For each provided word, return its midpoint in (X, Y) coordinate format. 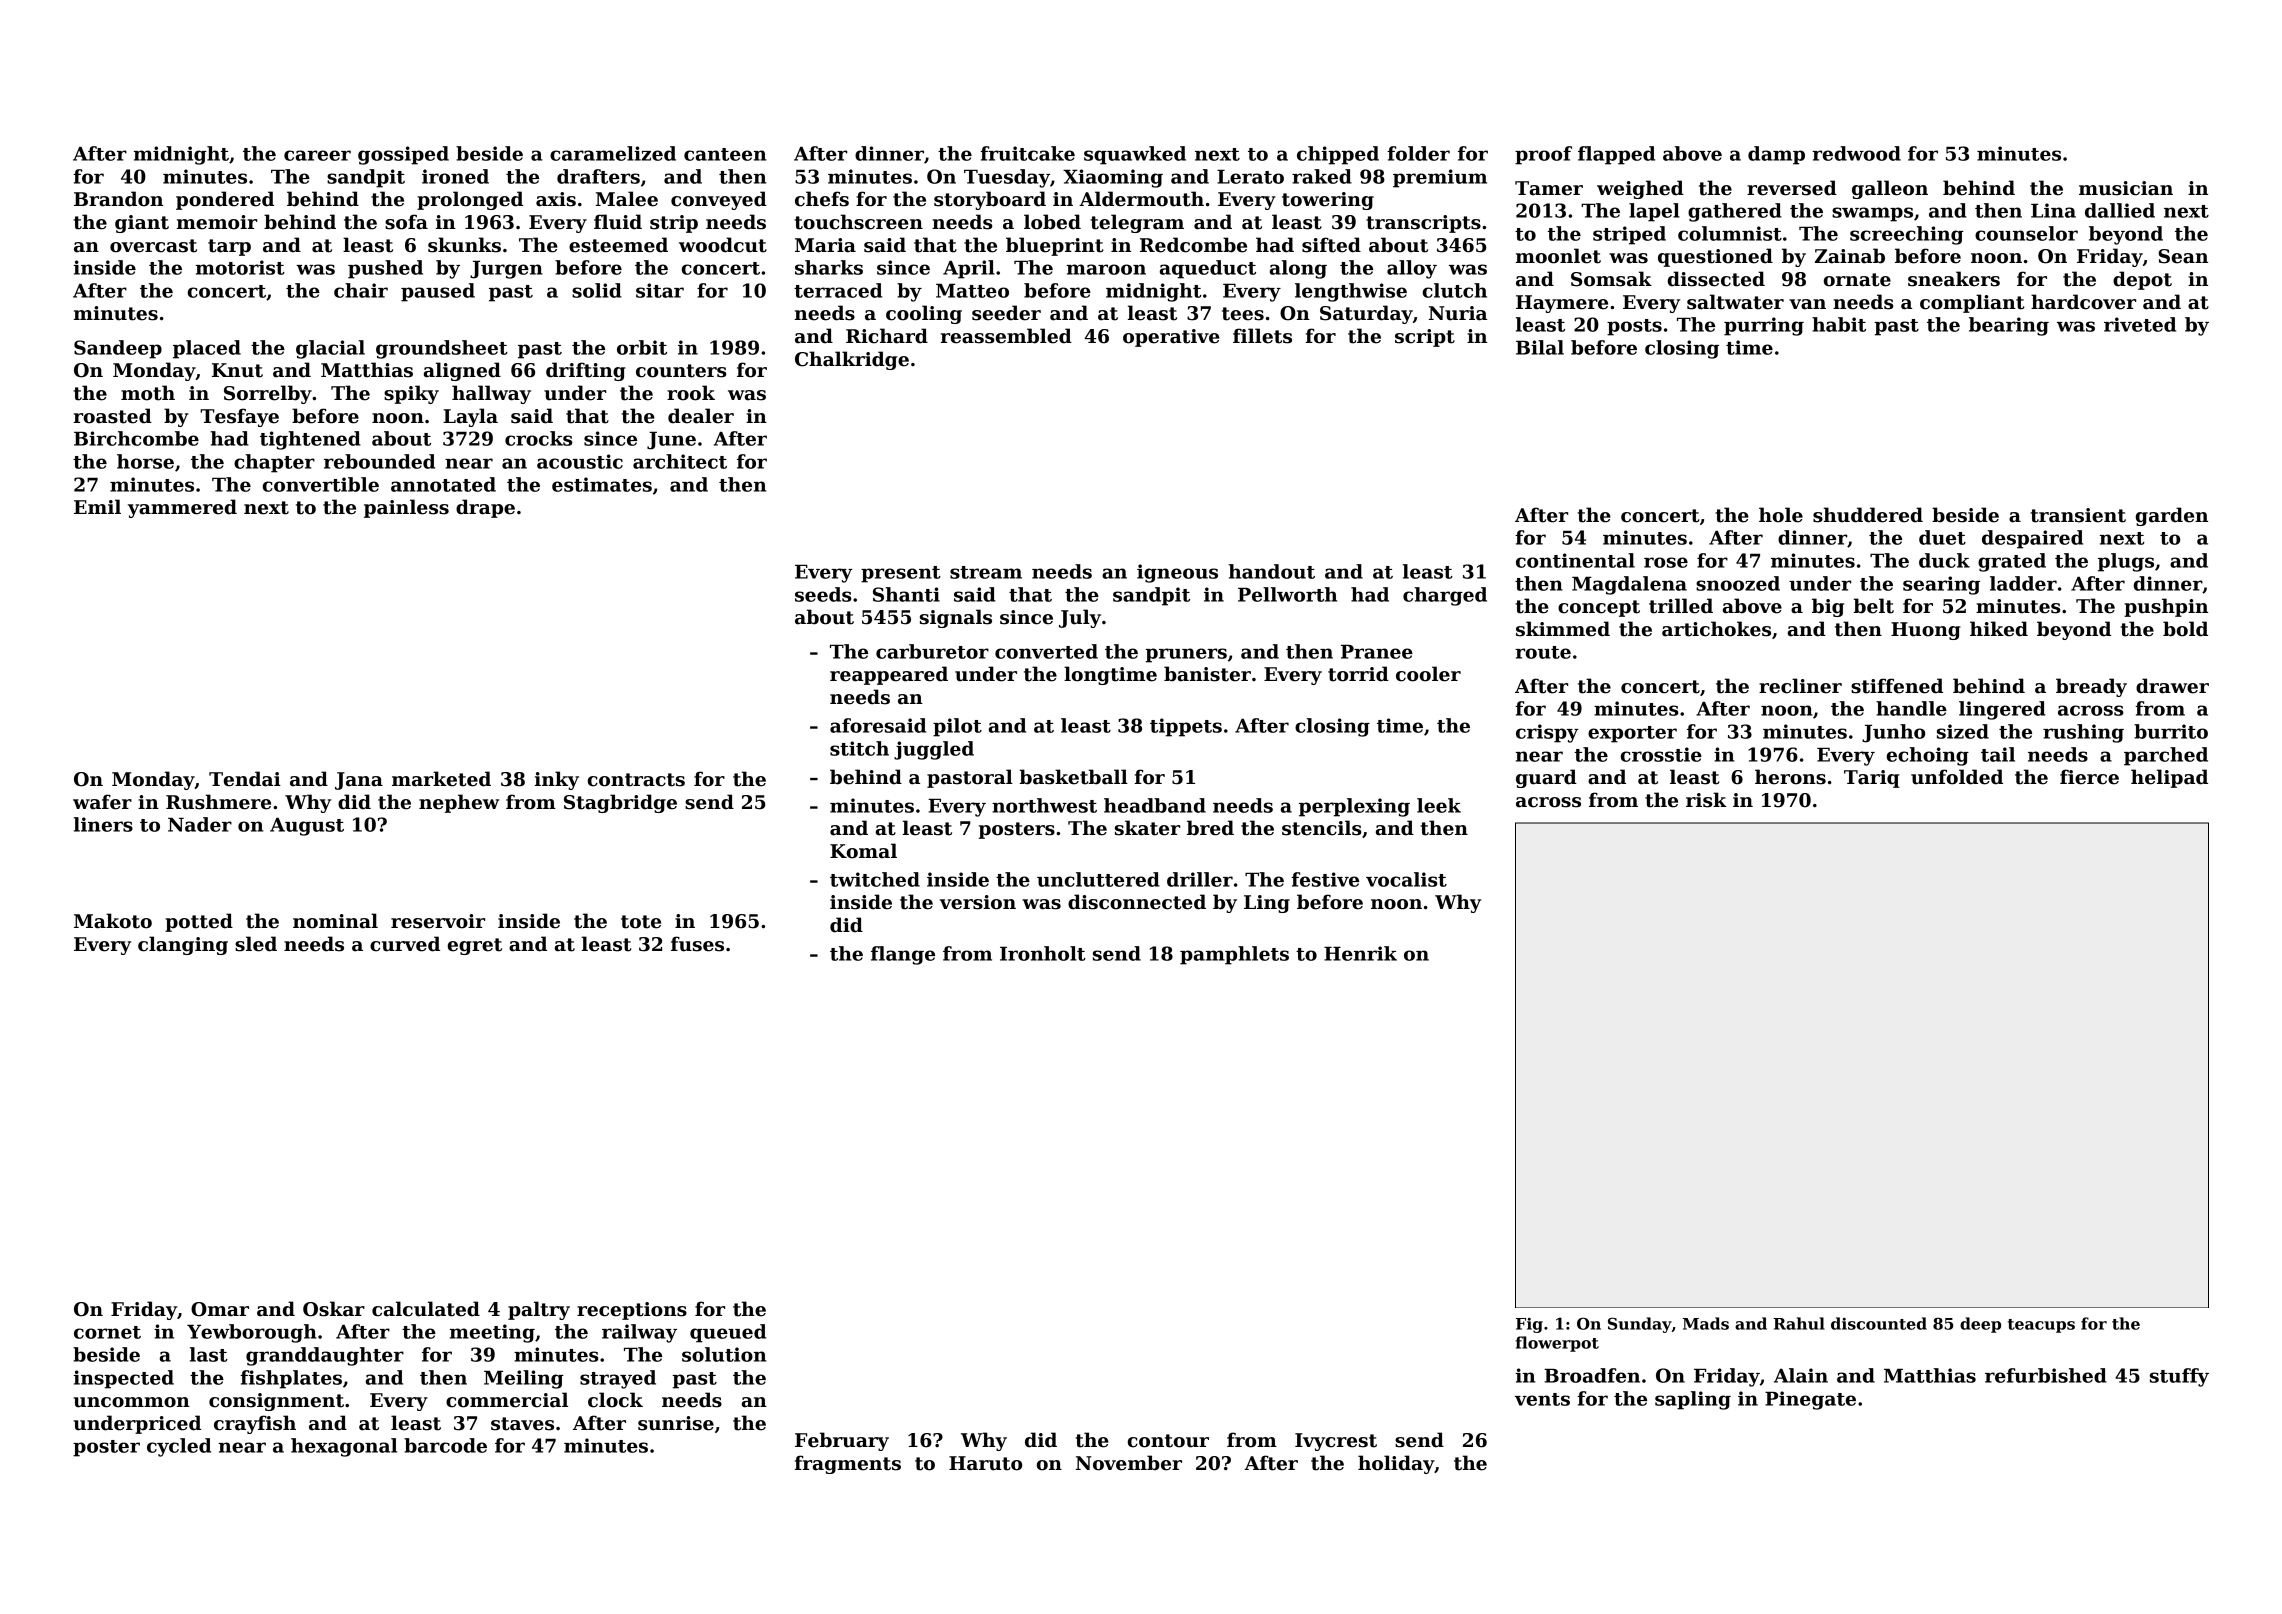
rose (1666, 562)
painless (406, 508)
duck (1944, 560)
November (1129, 1463)
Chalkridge (852, 360)
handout (1272, 571)
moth (148, 393)
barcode (445, 1445)
